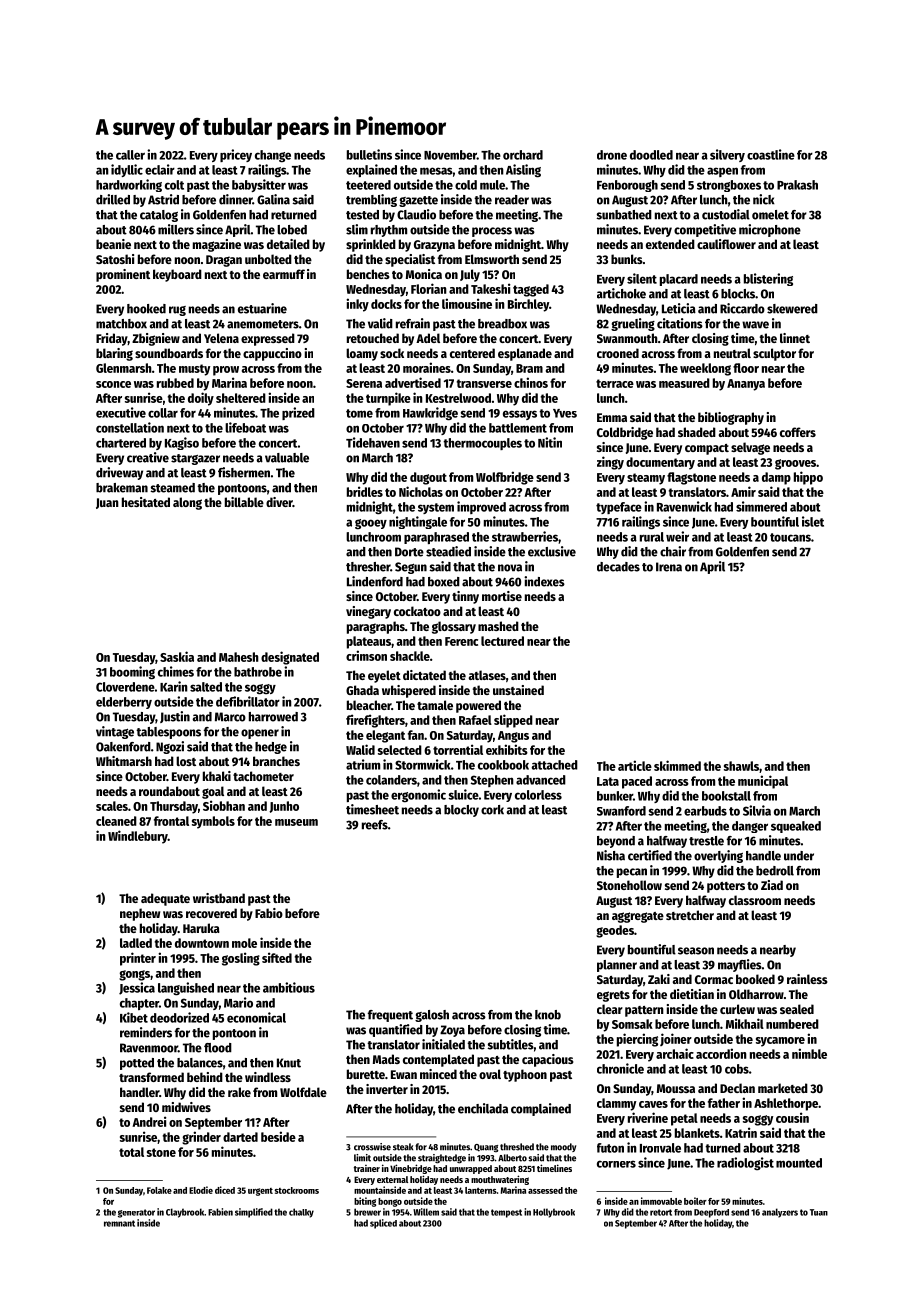 The height and width of the page is (1308, 924). I want to click on Saskia, so click(177, 656).
